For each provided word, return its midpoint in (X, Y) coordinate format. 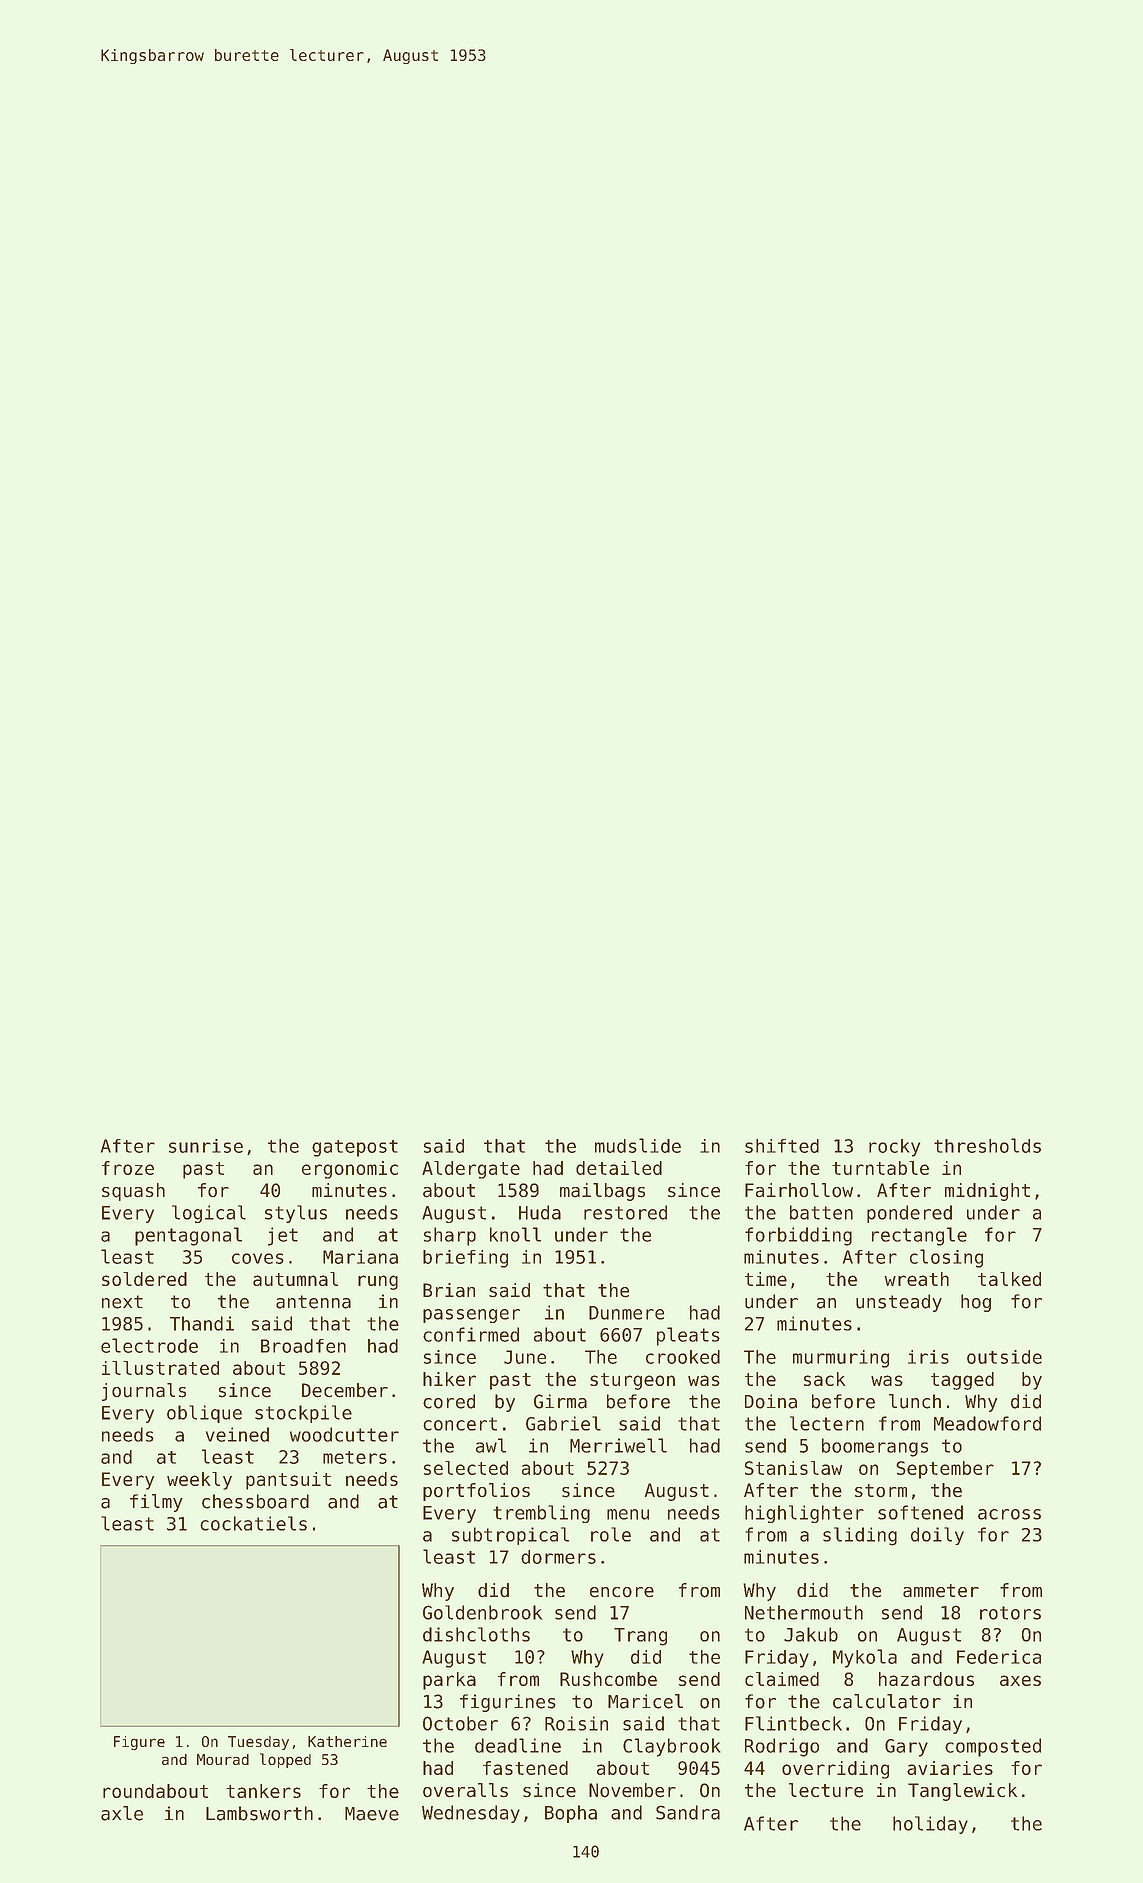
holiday (930, 1825)
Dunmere (626, 1313)
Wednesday (471, 1814)
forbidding (798, 1236)
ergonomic (350, 1170)
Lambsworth (259, 1813)
